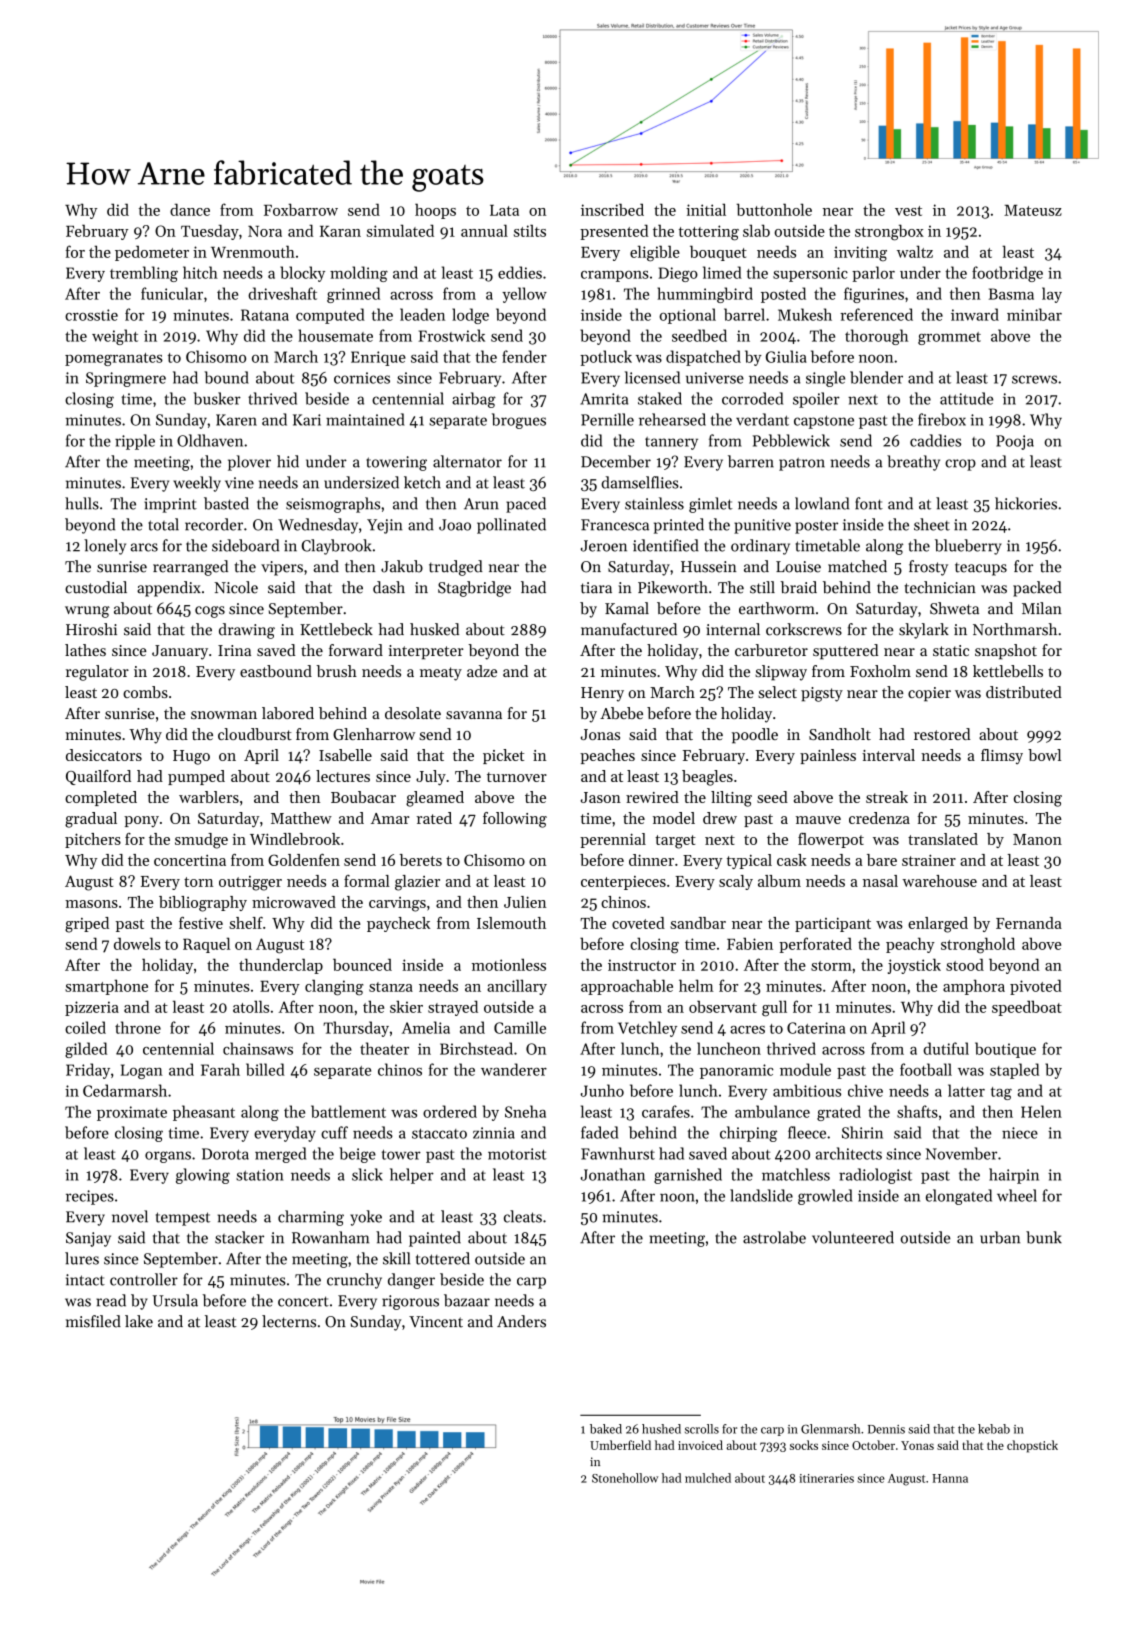 The width and height of the page is (1127, 1632). I want to click on shafts, so click(917, 1111).
